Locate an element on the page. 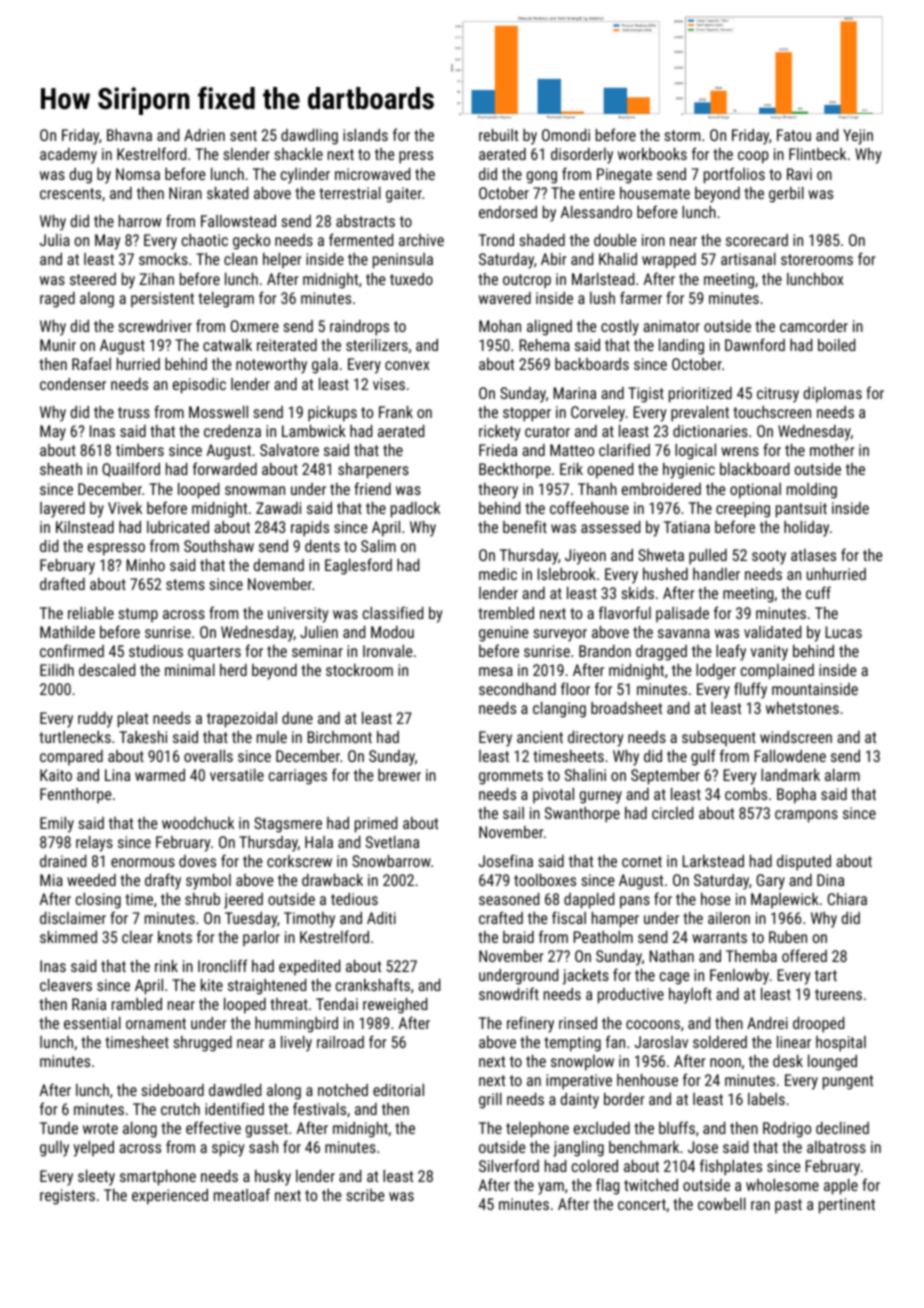 Image resolution: width=924 pixels, height=1308 pixels. reweighed is located at coordinates (395, 1006).
